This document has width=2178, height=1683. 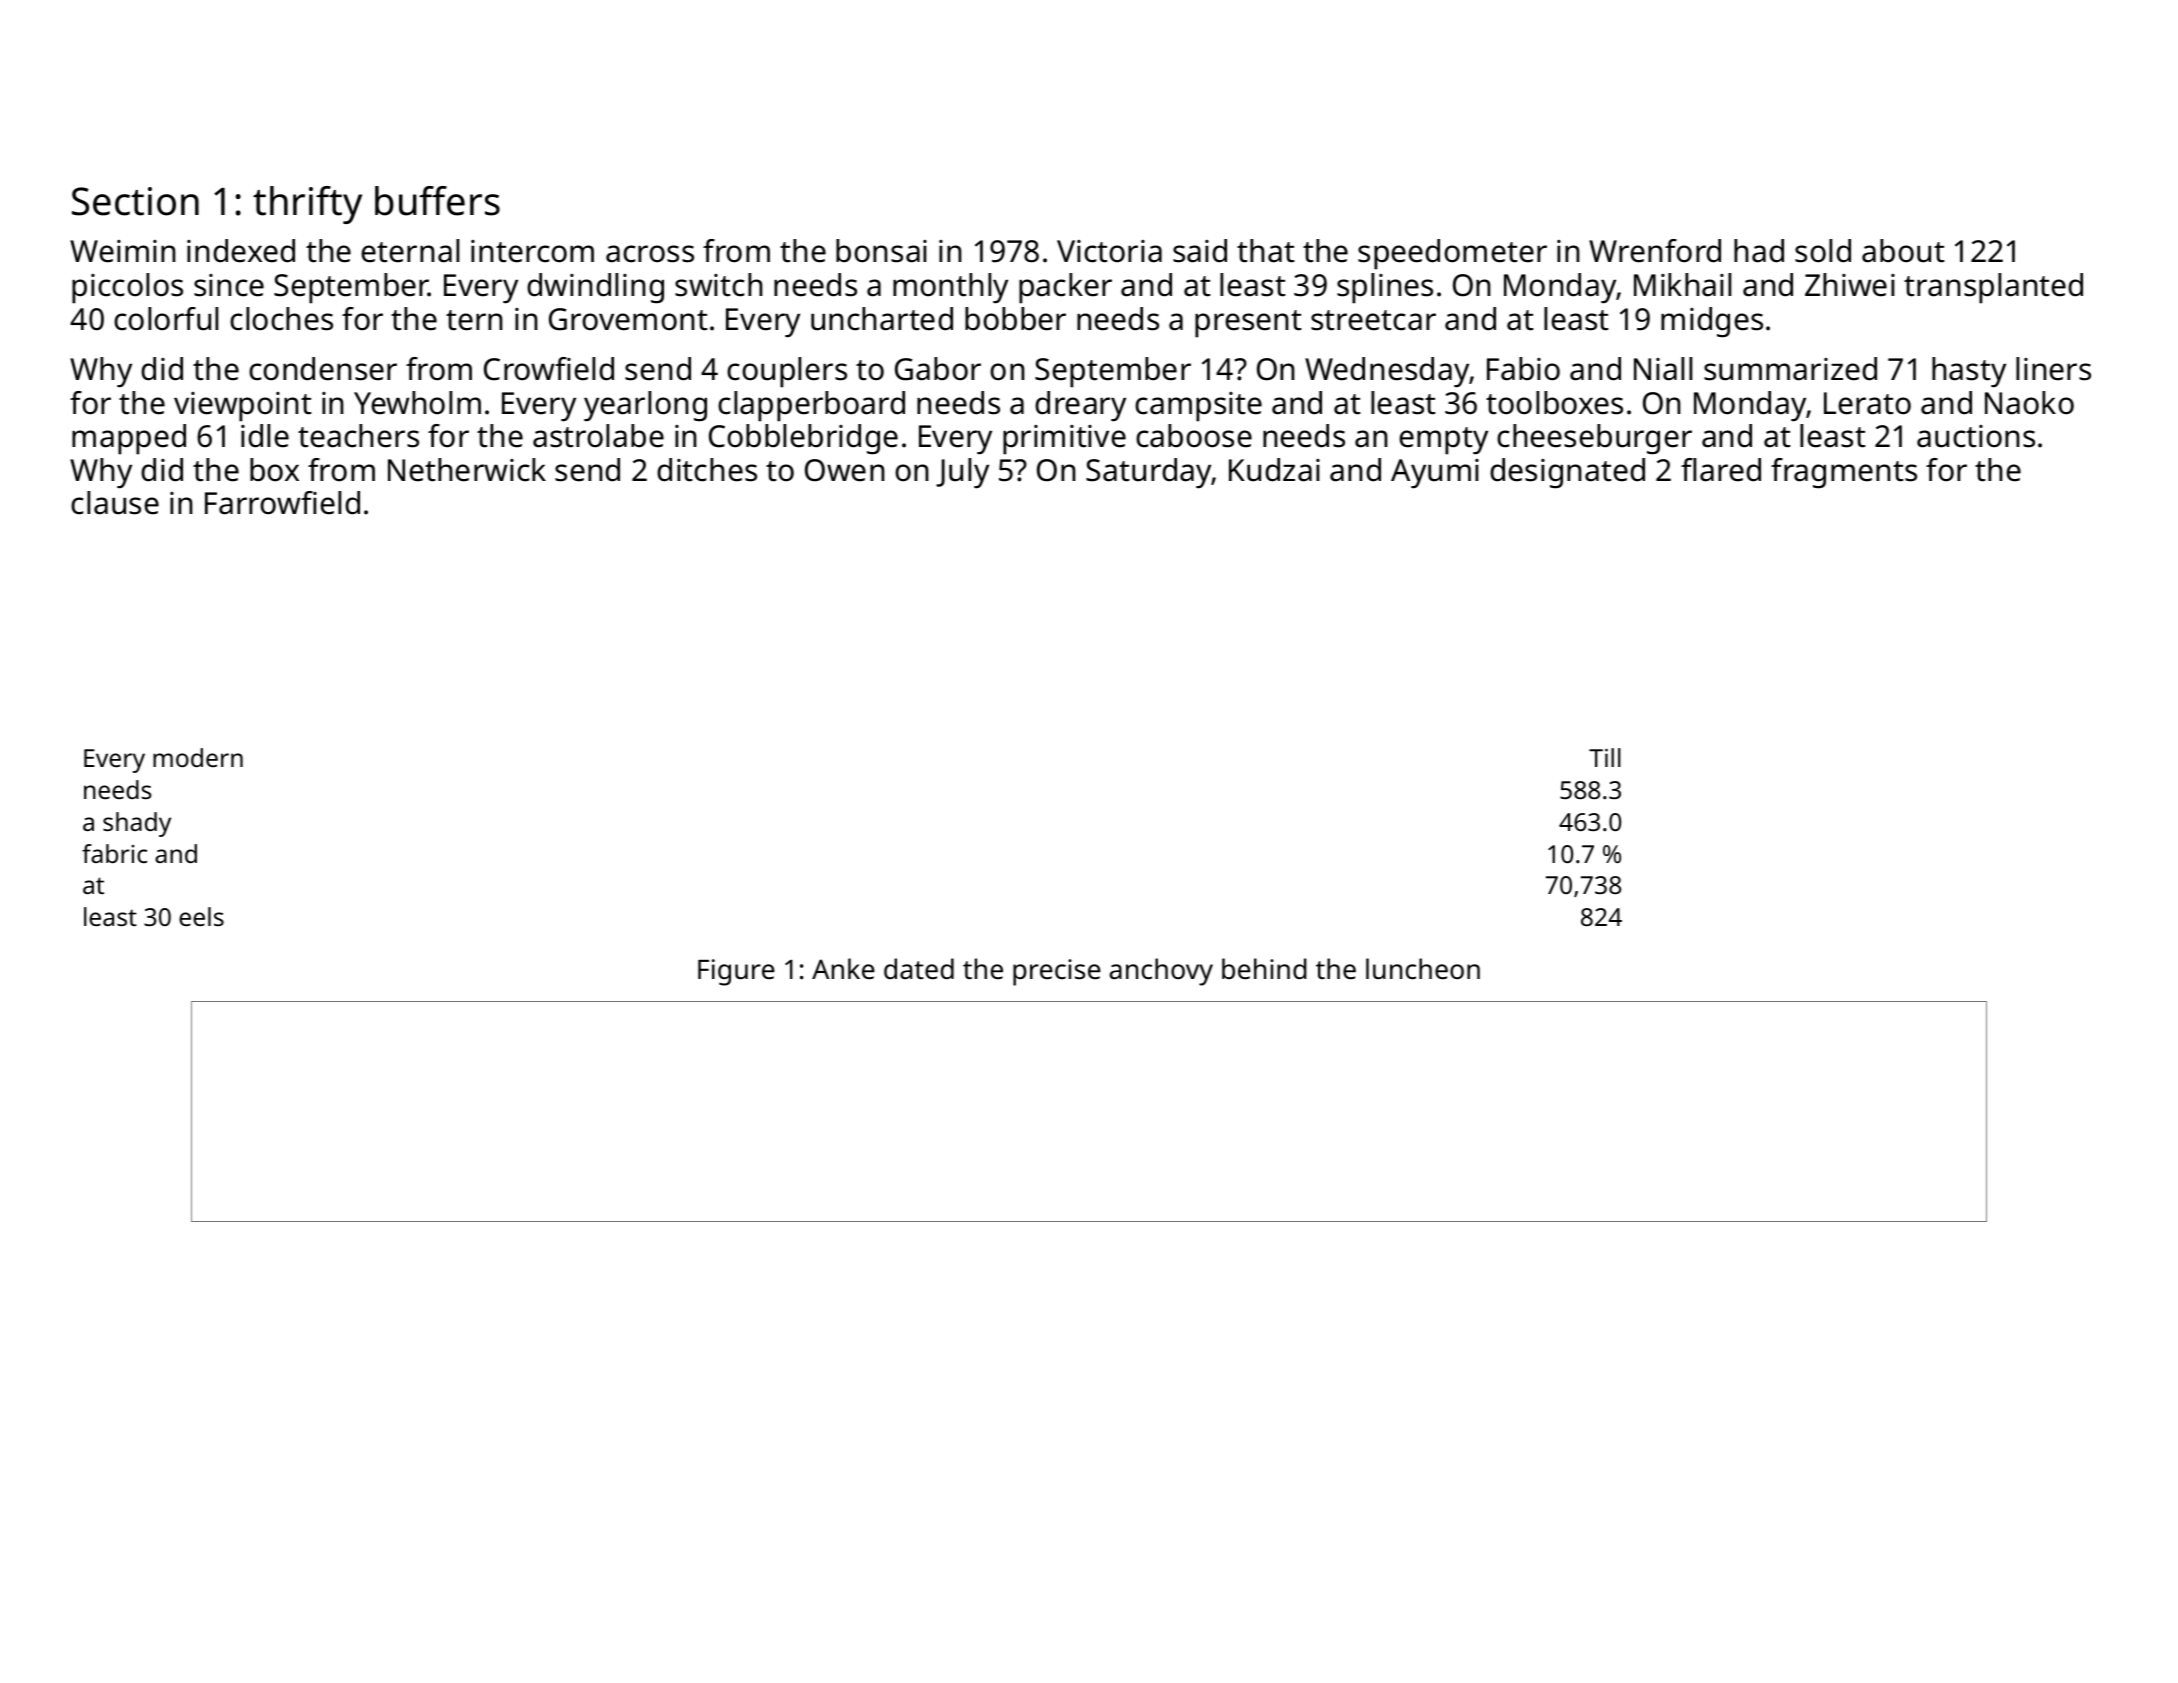 What do you see at coordinates (437, 201) in the document?
I see `buffers` at bounding box center [437, 201].
